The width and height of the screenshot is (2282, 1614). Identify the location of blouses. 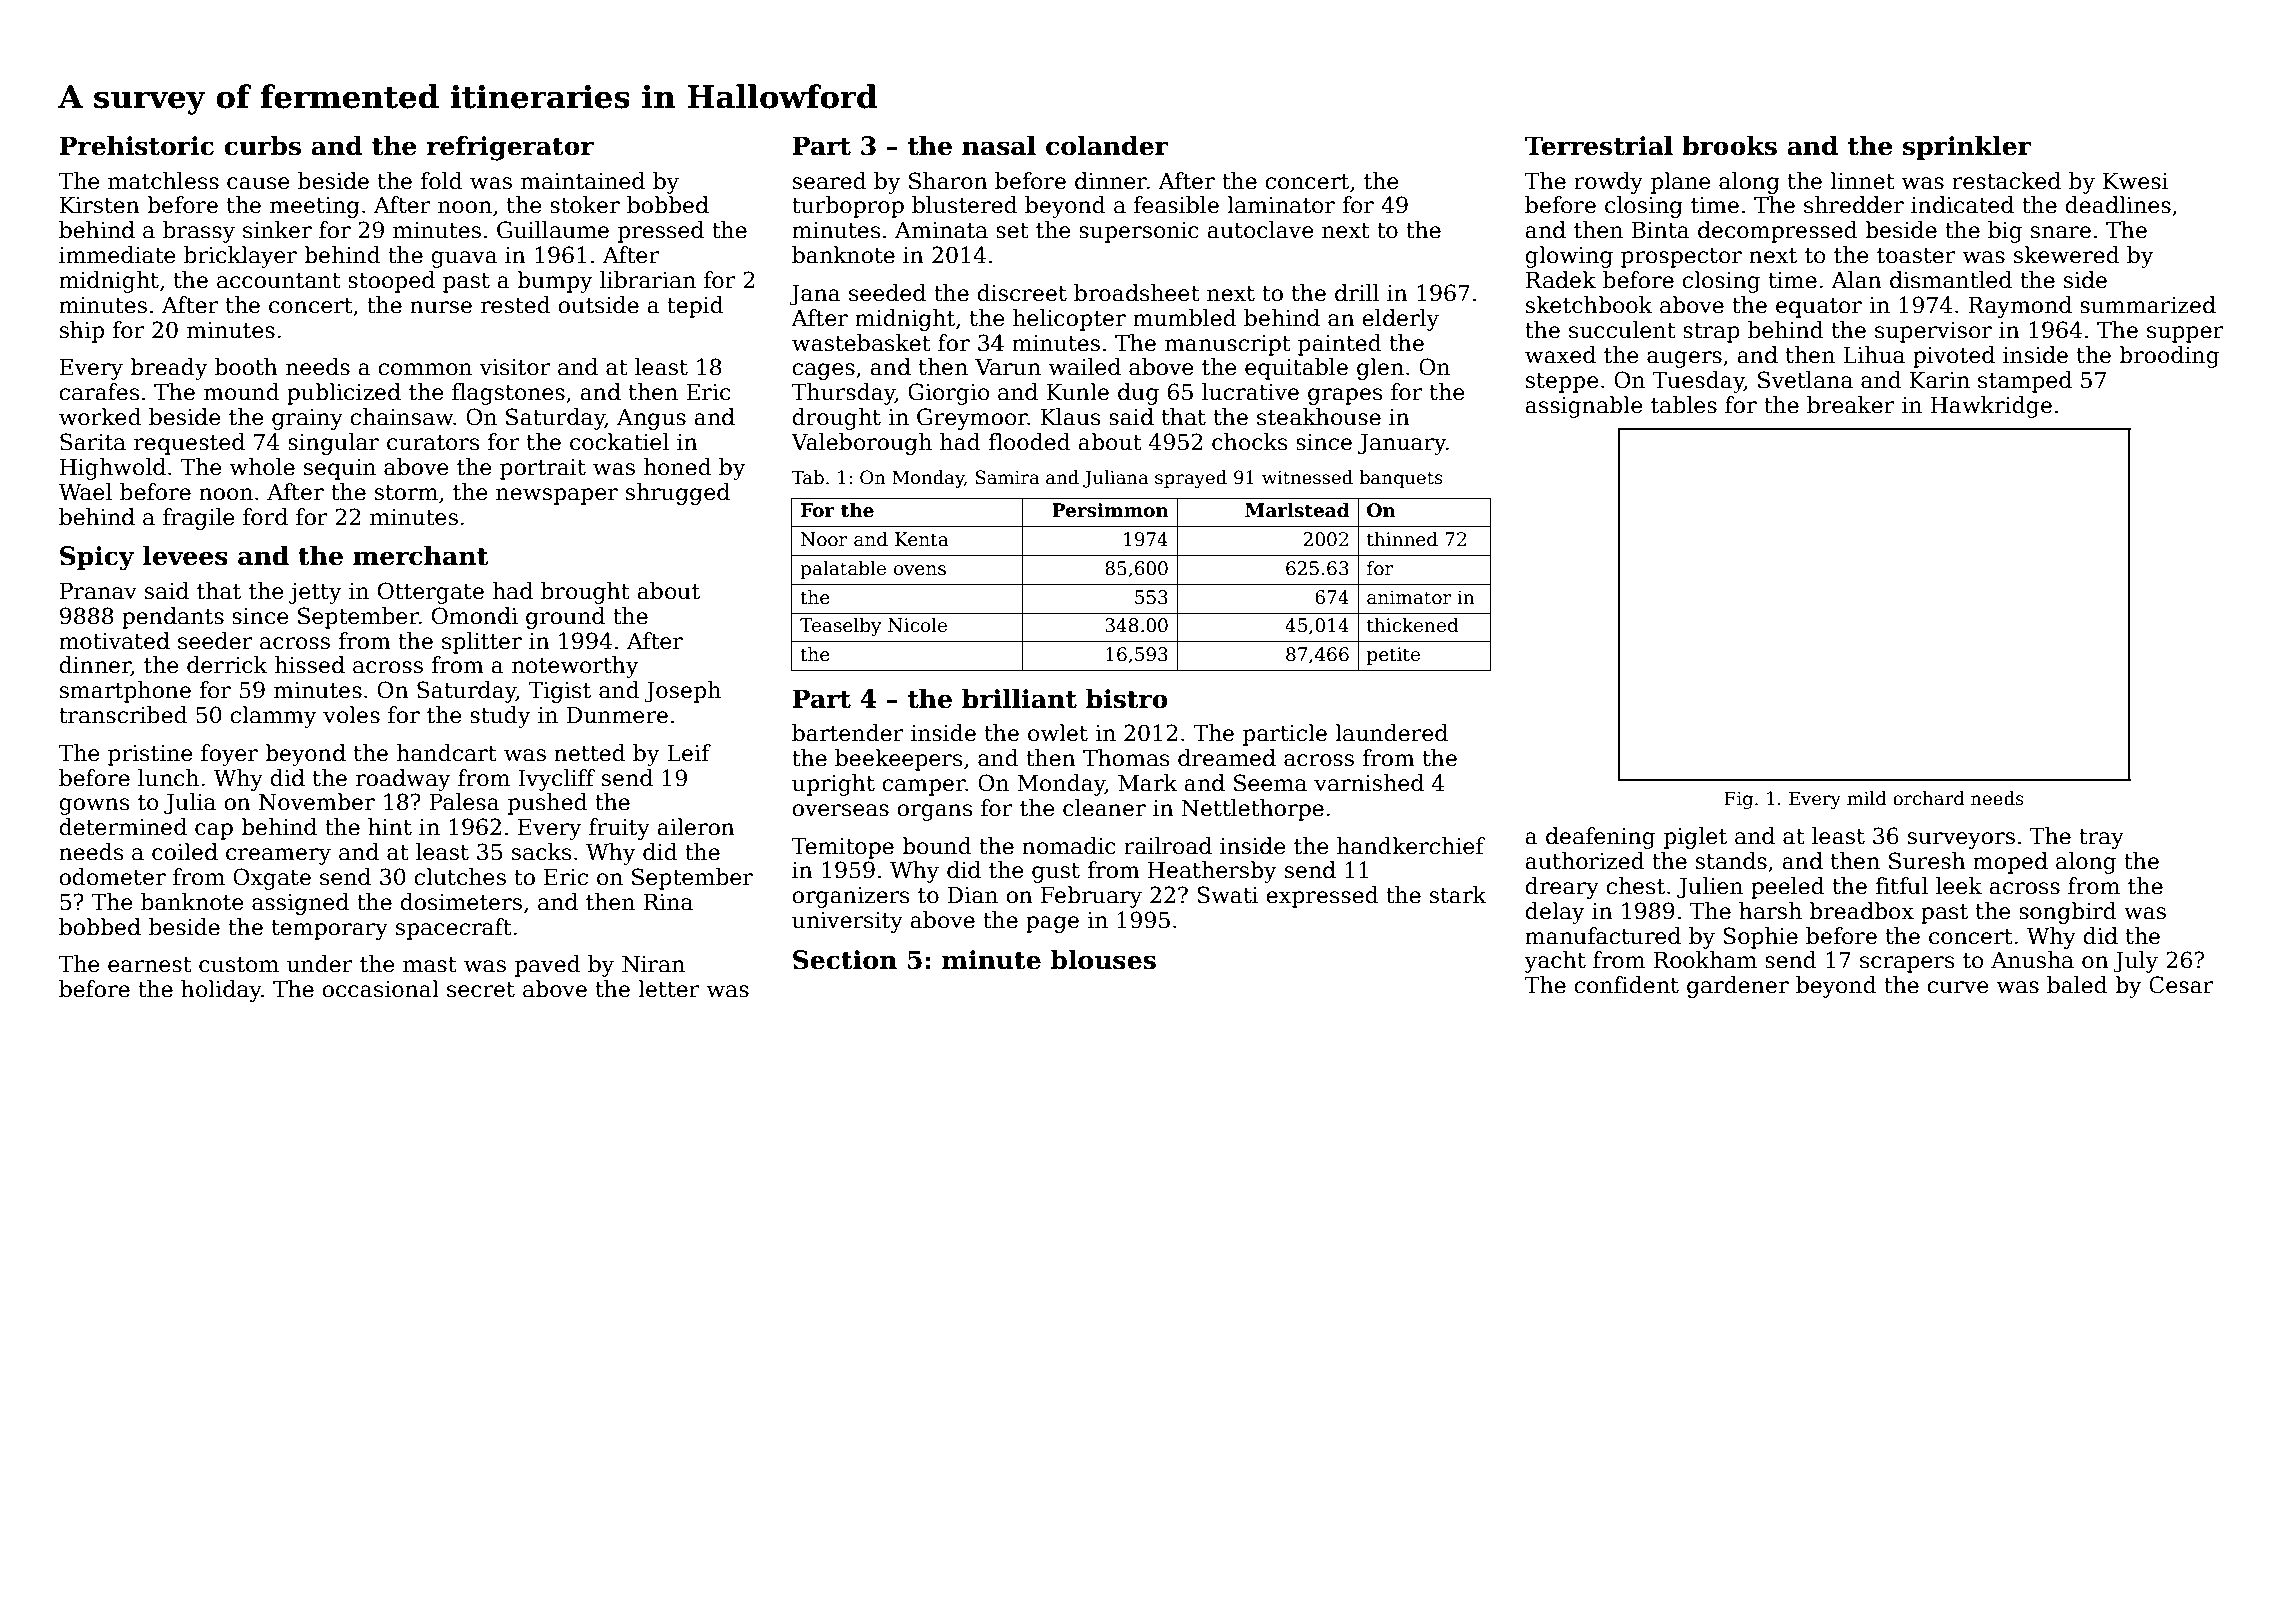
(1103, 959).
